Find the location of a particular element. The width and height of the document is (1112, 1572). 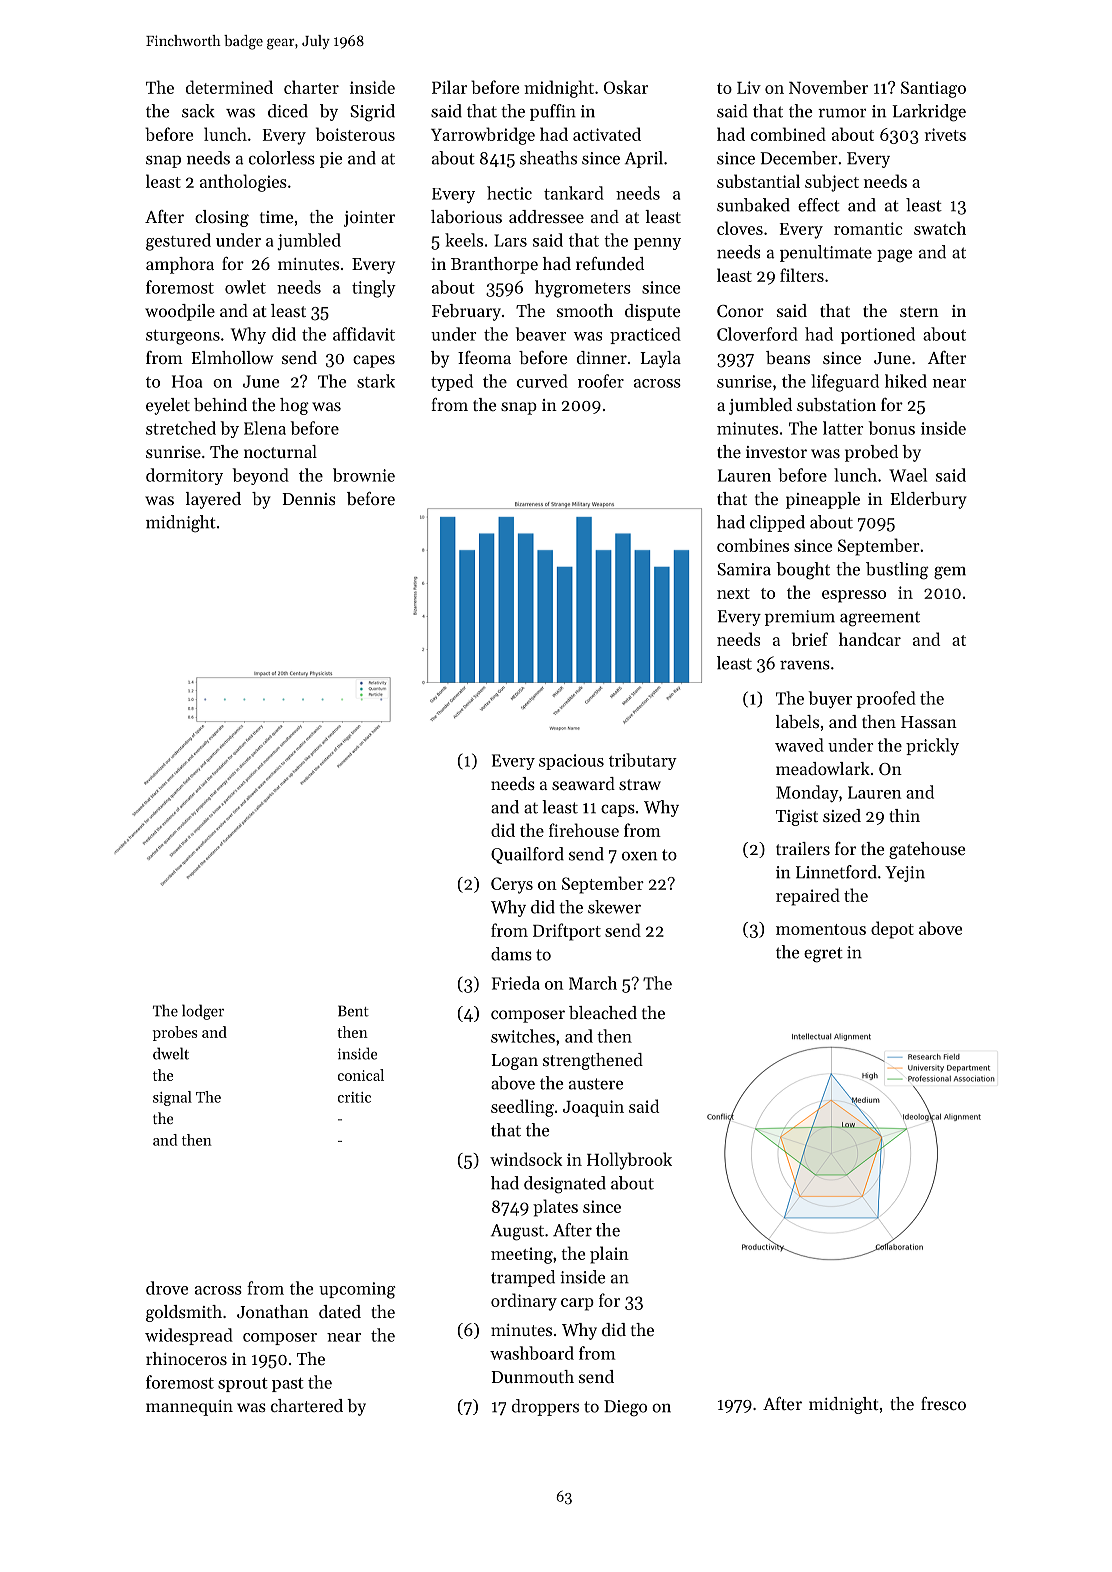

meadowlark is located at coordinates (823, 768).
